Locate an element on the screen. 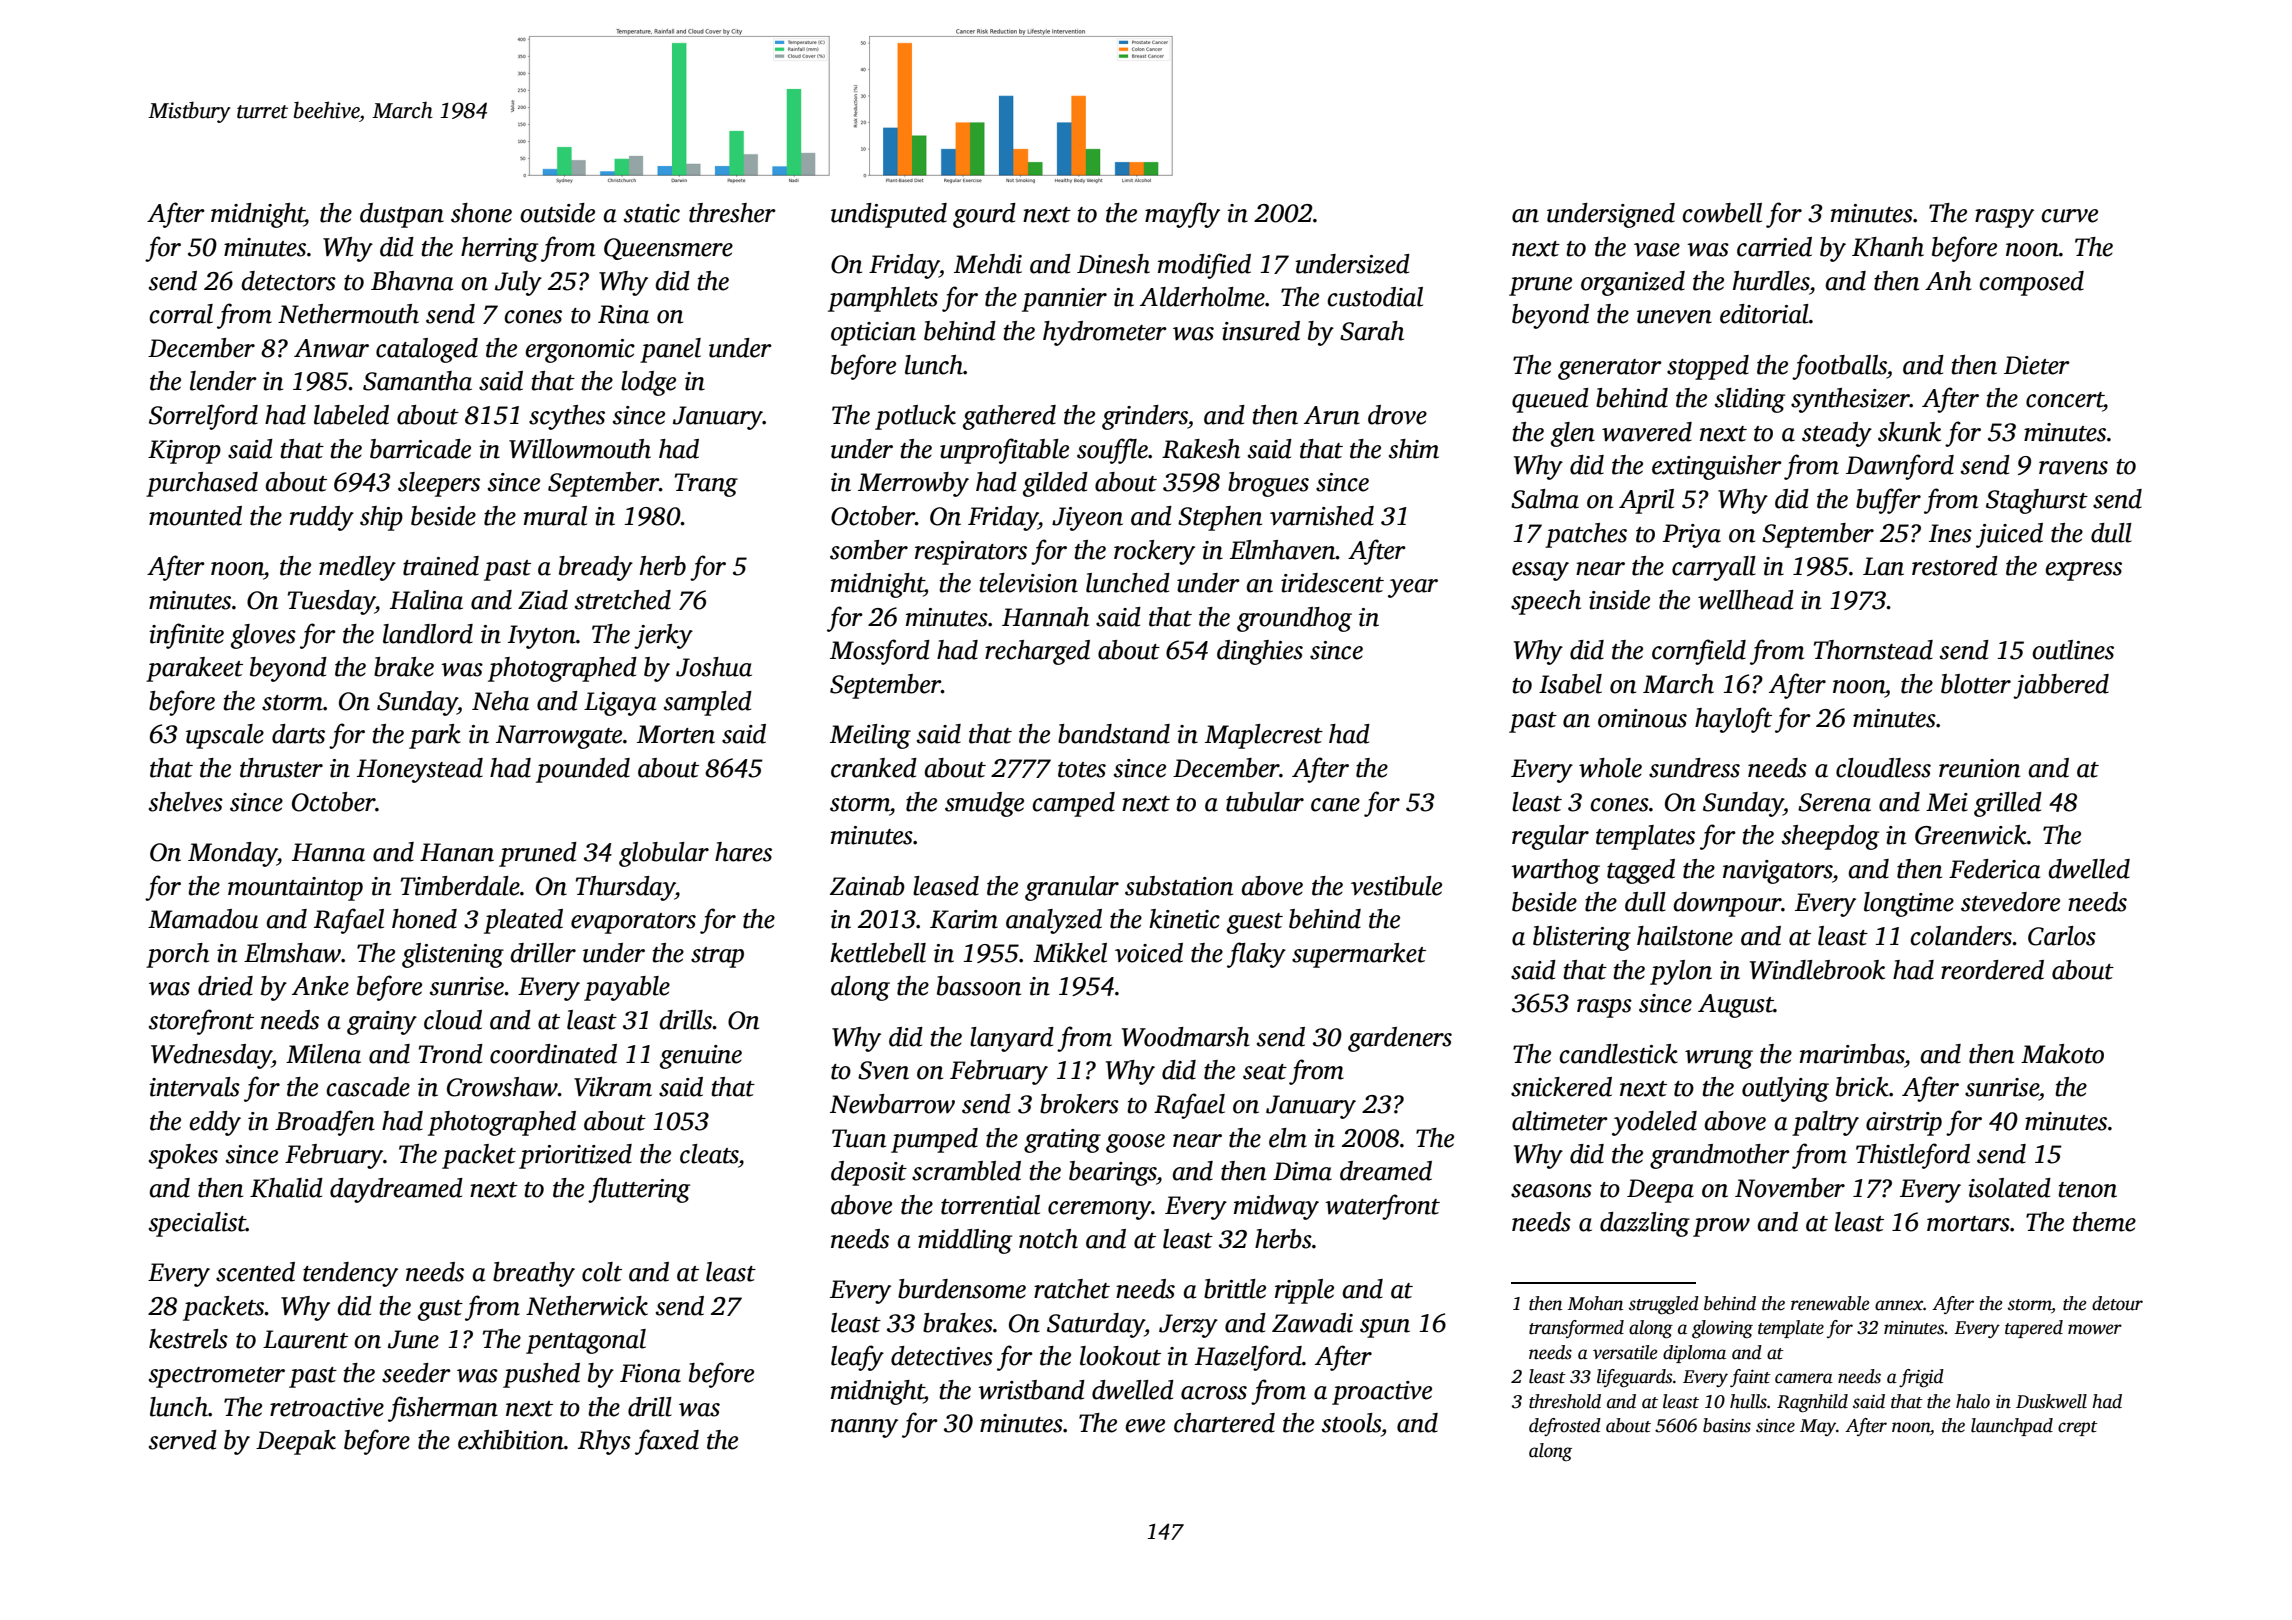 The height and width of the screenshot is (1620, 2292). intervals is located at coordinates (194, 1087).
